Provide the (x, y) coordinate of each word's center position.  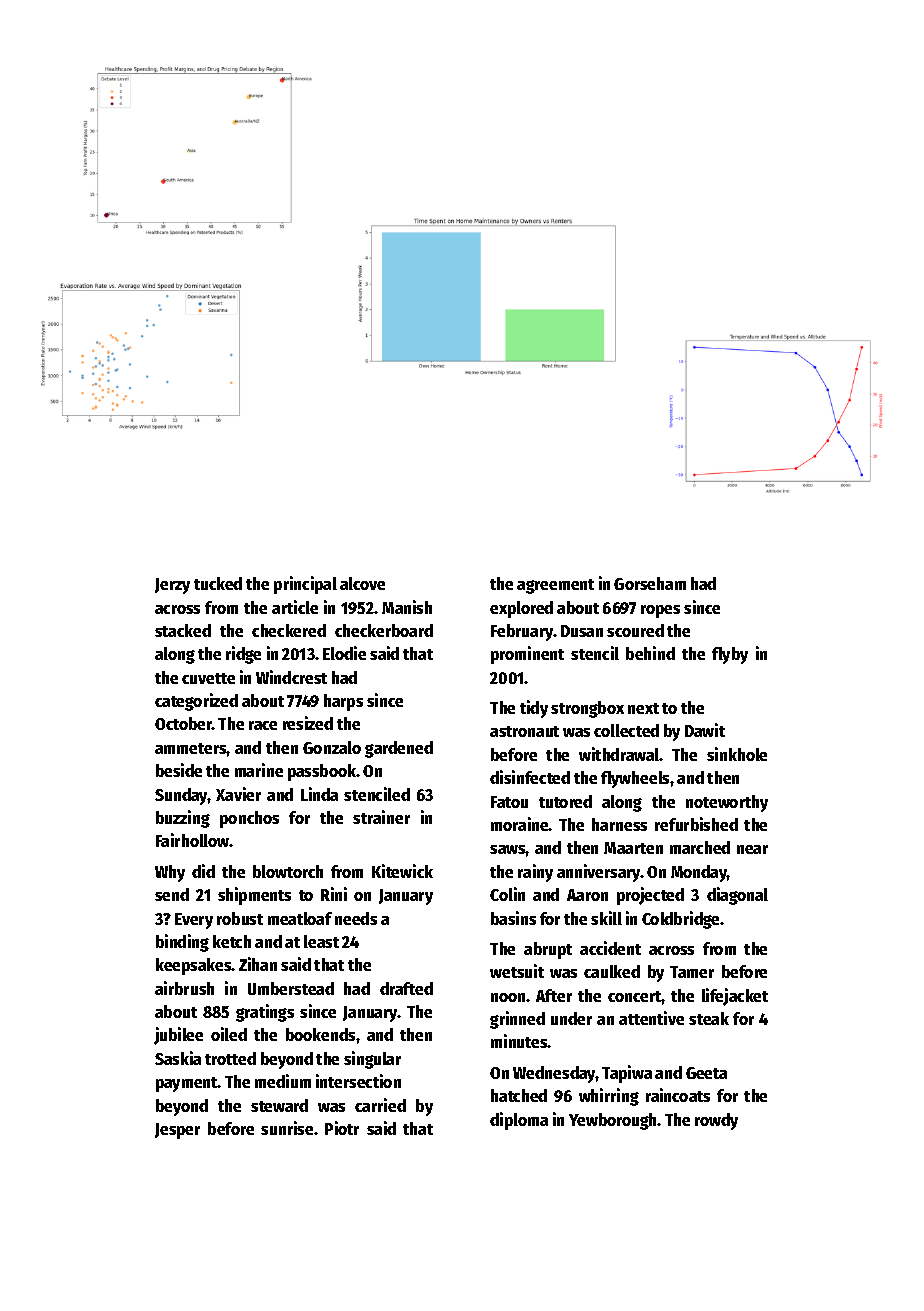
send (172, 894)
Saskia (178, 1058)
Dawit (705, 730)
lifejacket (735, 997)
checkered (289, 630)
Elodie (344, 653)
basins (513, 918)
